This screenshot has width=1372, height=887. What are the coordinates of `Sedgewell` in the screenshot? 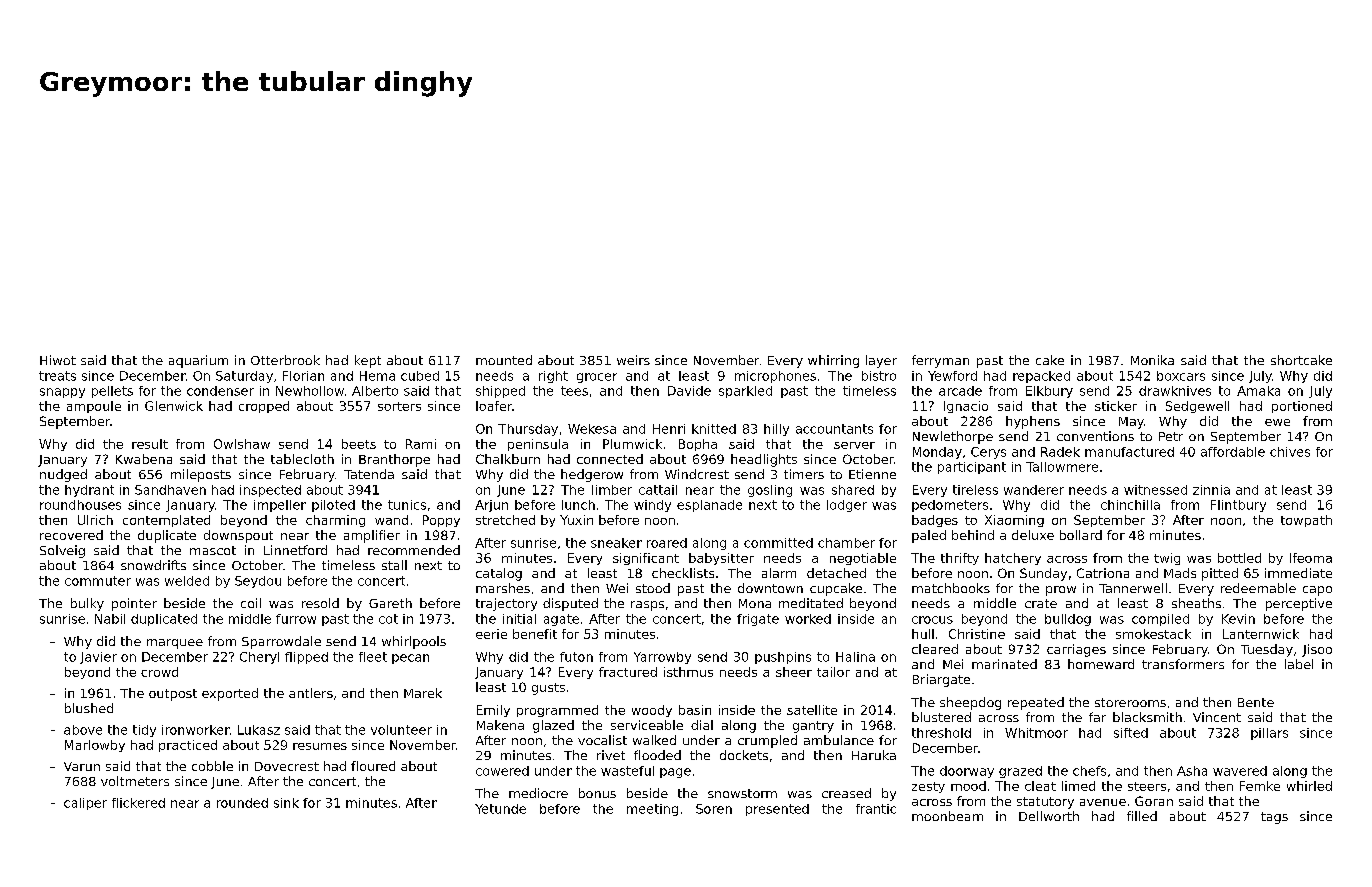 It's located at (1197, 407).
